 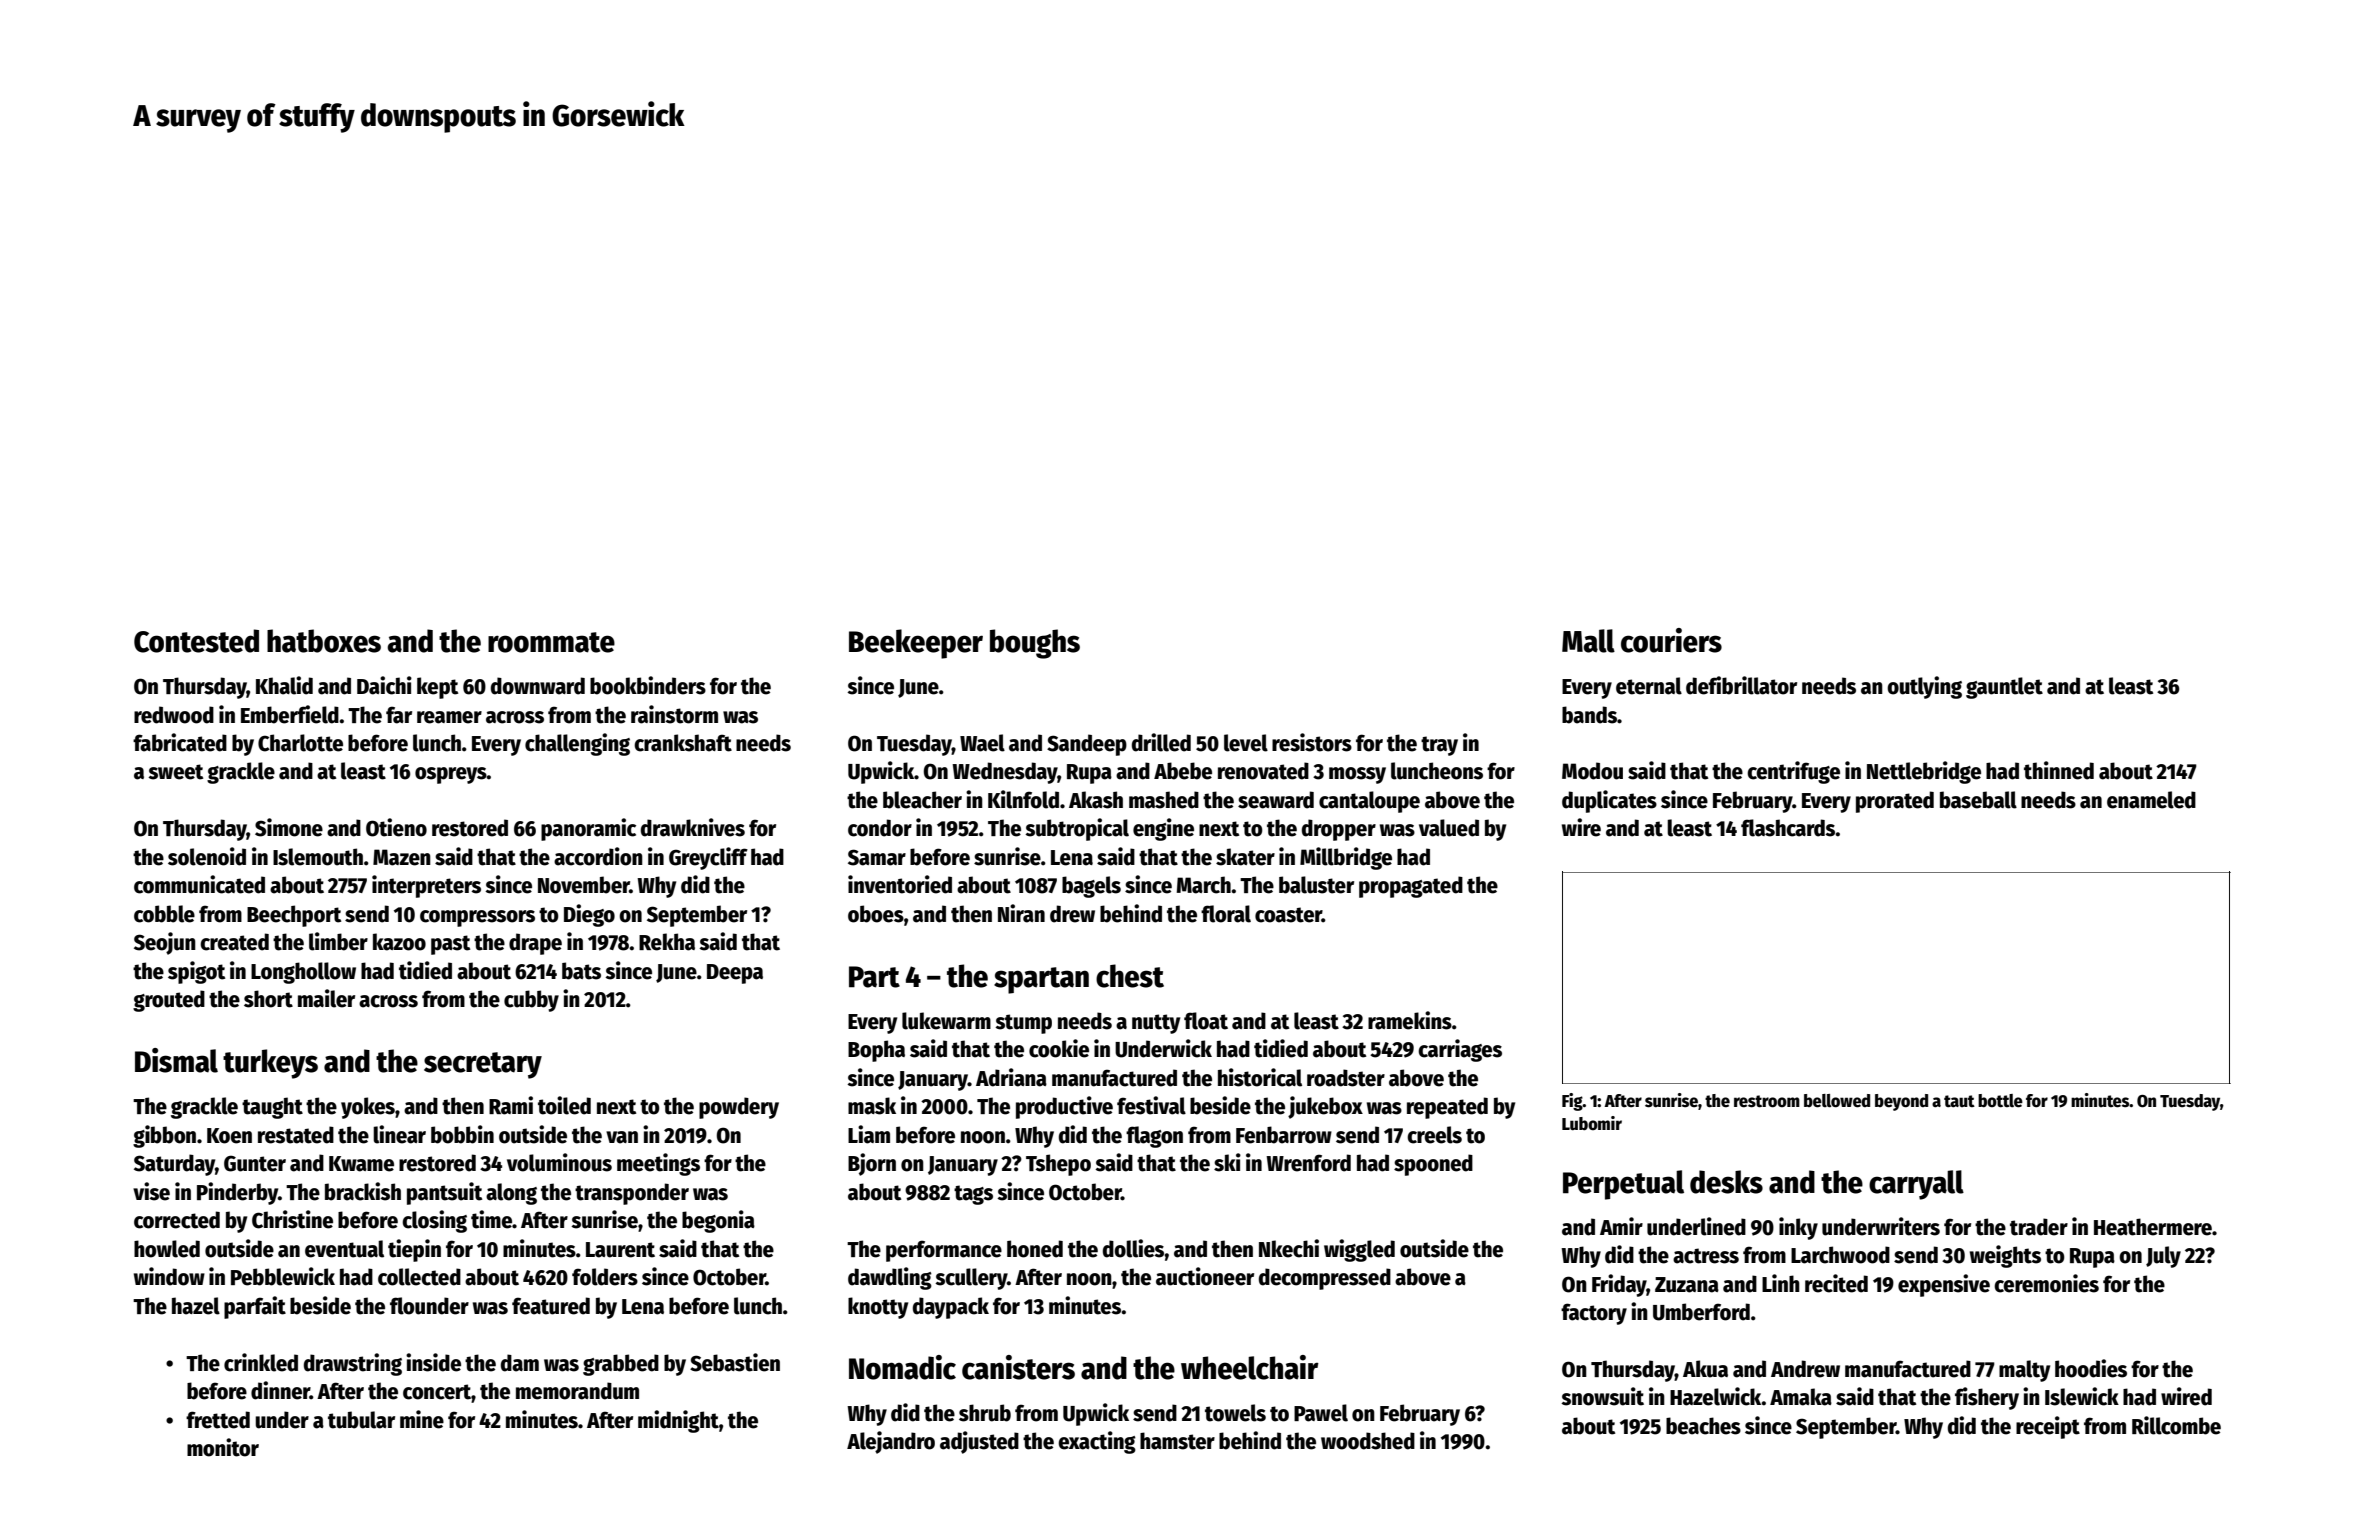 What do you see at coordinates (1288, 915) in the screenshot?
I see `coaster` at bounding box center [1288, 915].
